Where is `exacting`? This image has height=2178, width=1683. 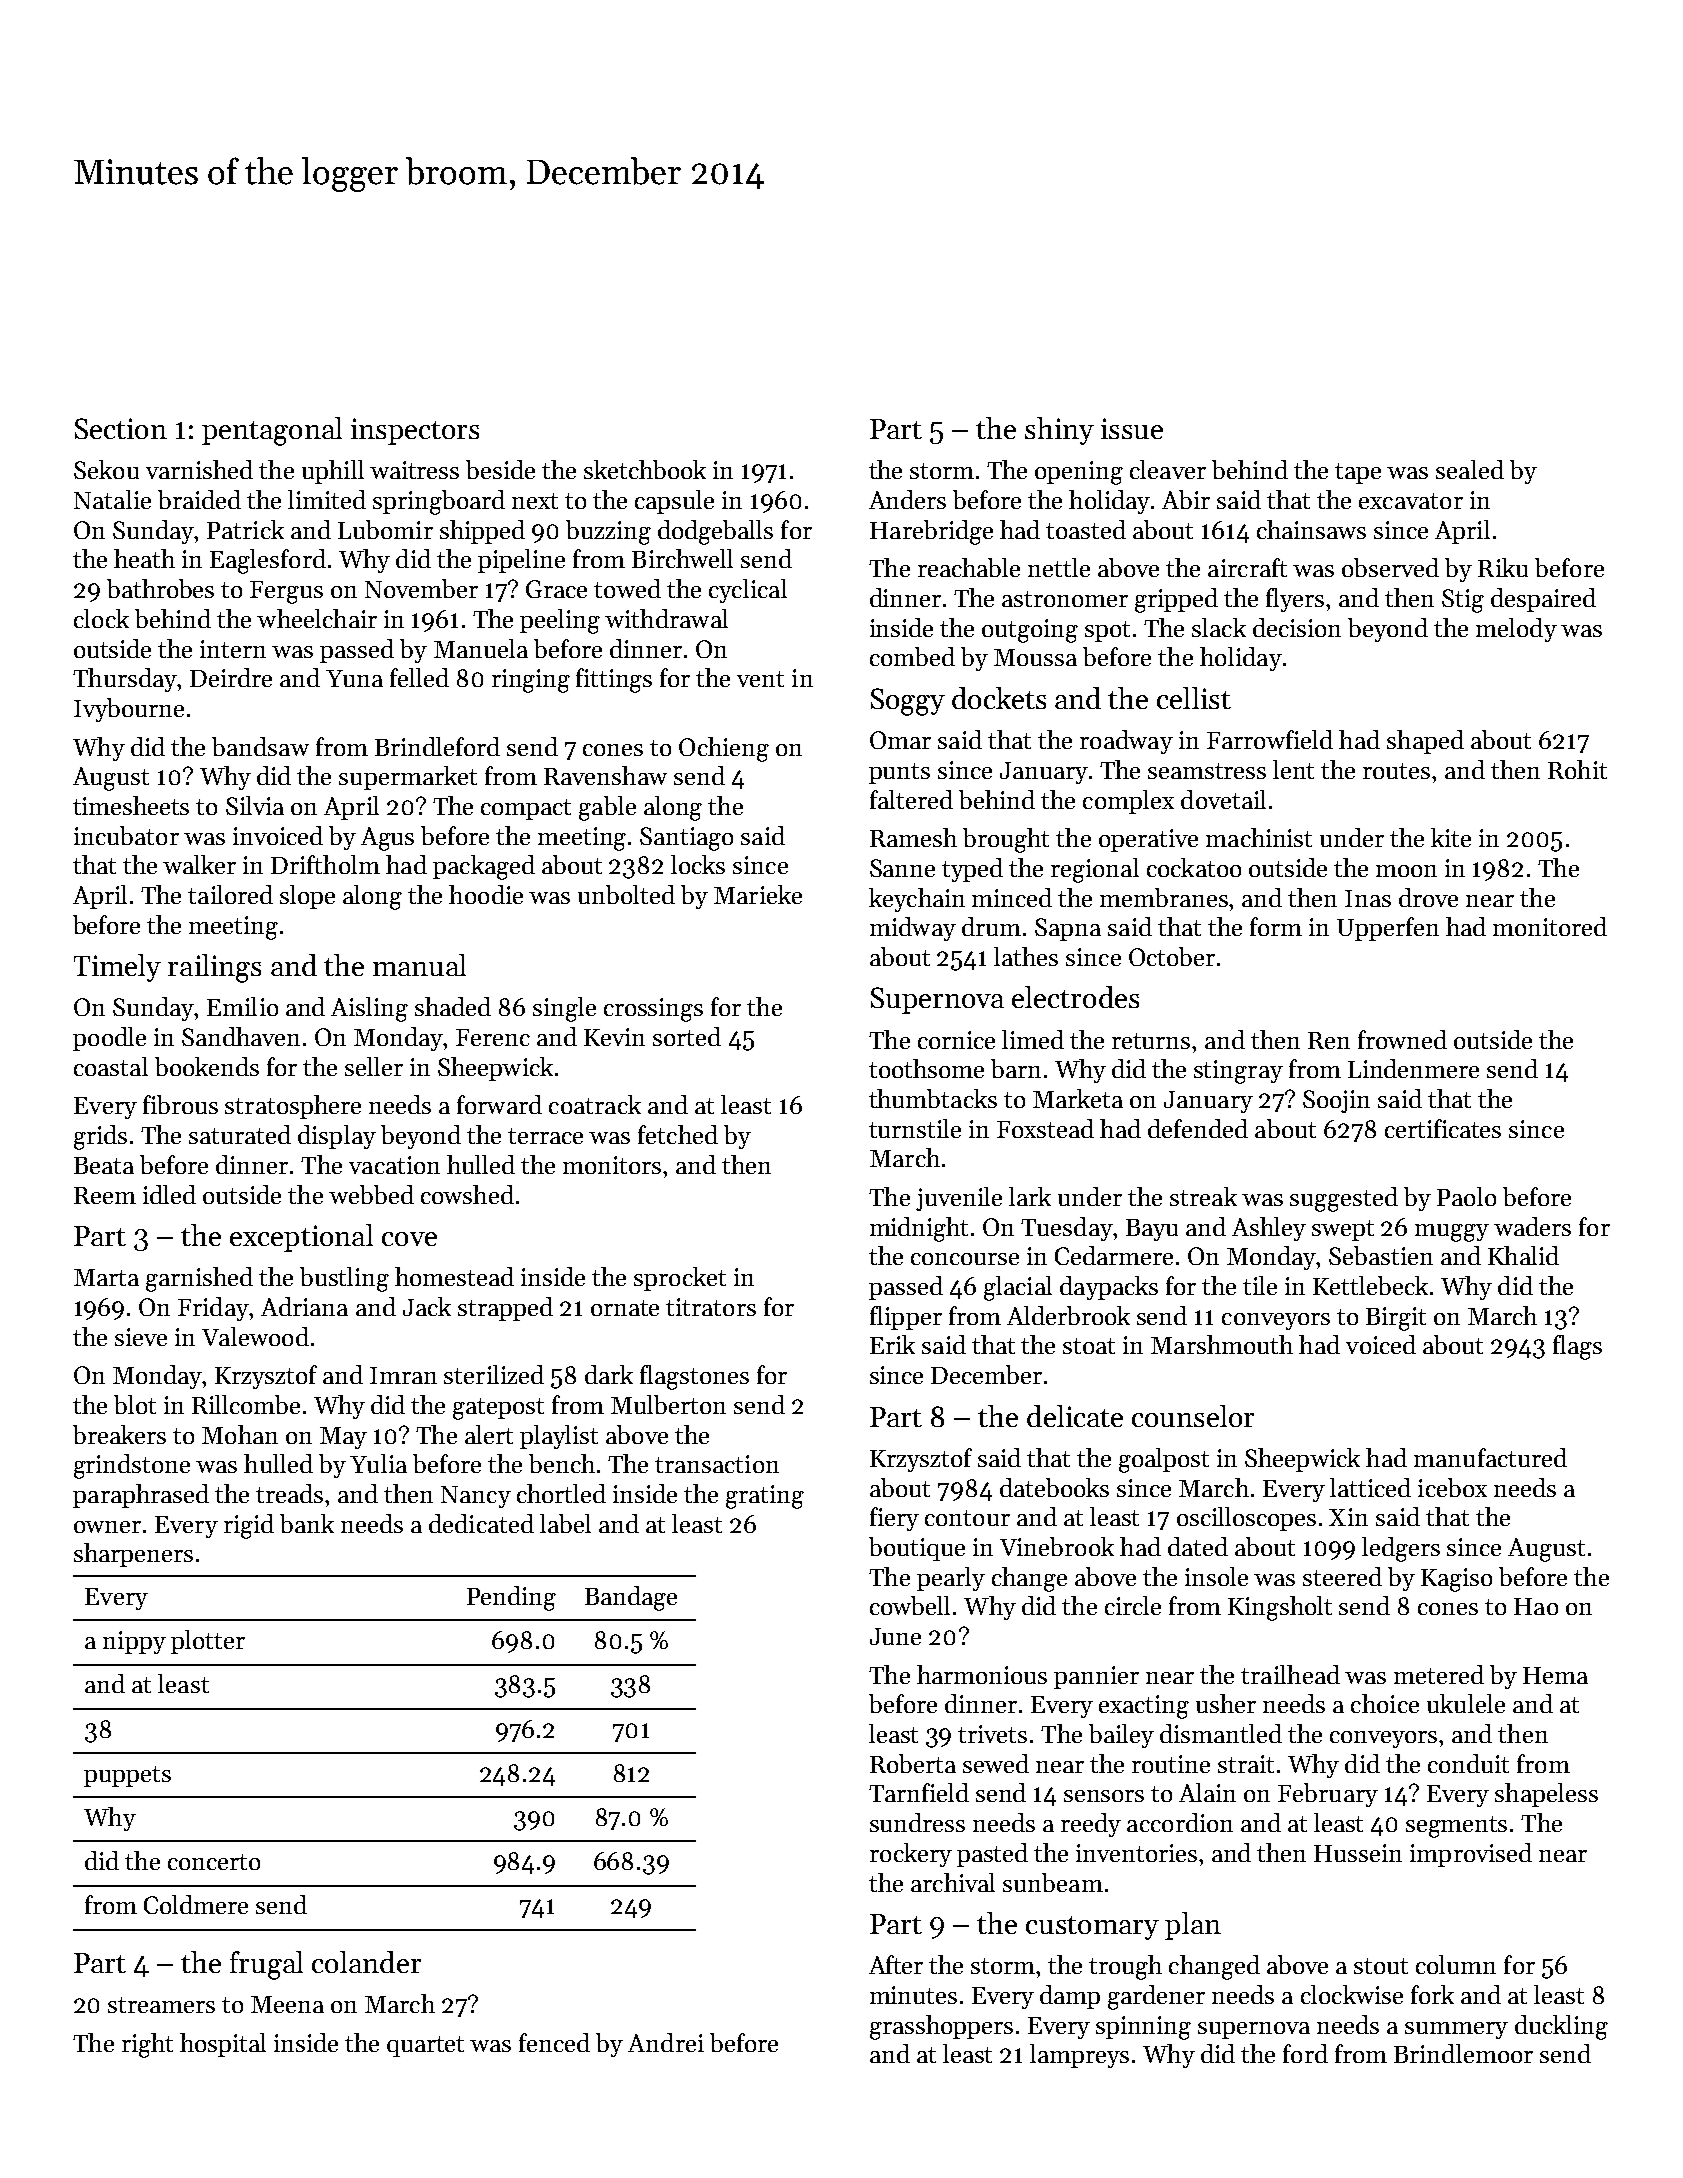
exacting is located at coordinates (1144, 1707).
